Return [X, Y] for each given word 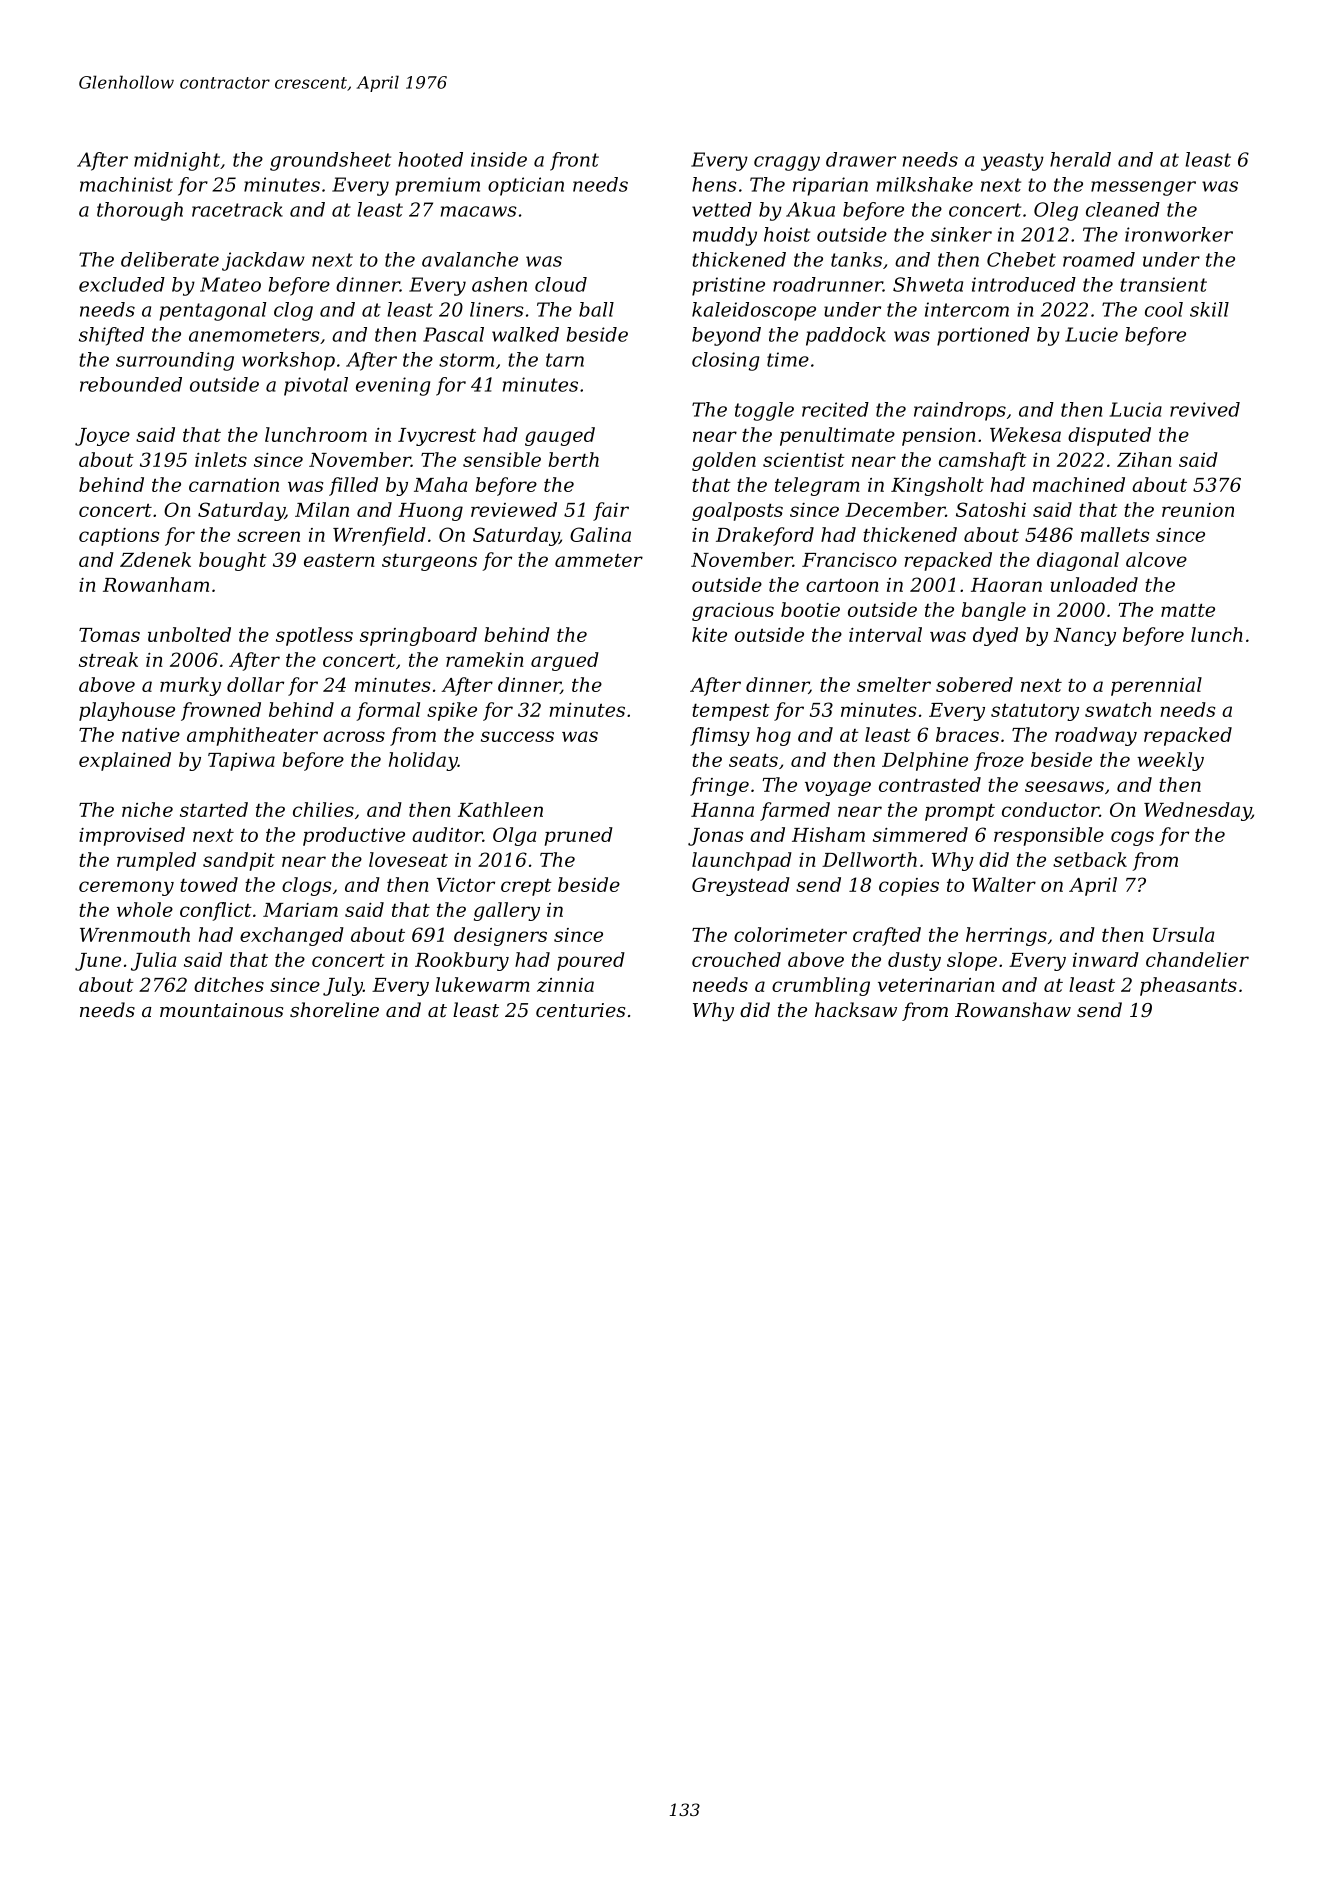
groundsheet [330, 161]
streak [108, 659]
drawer [861, 159]
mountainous [221, 1010]
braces [967, 734]
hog [773, 736]
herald [1080, 159]
